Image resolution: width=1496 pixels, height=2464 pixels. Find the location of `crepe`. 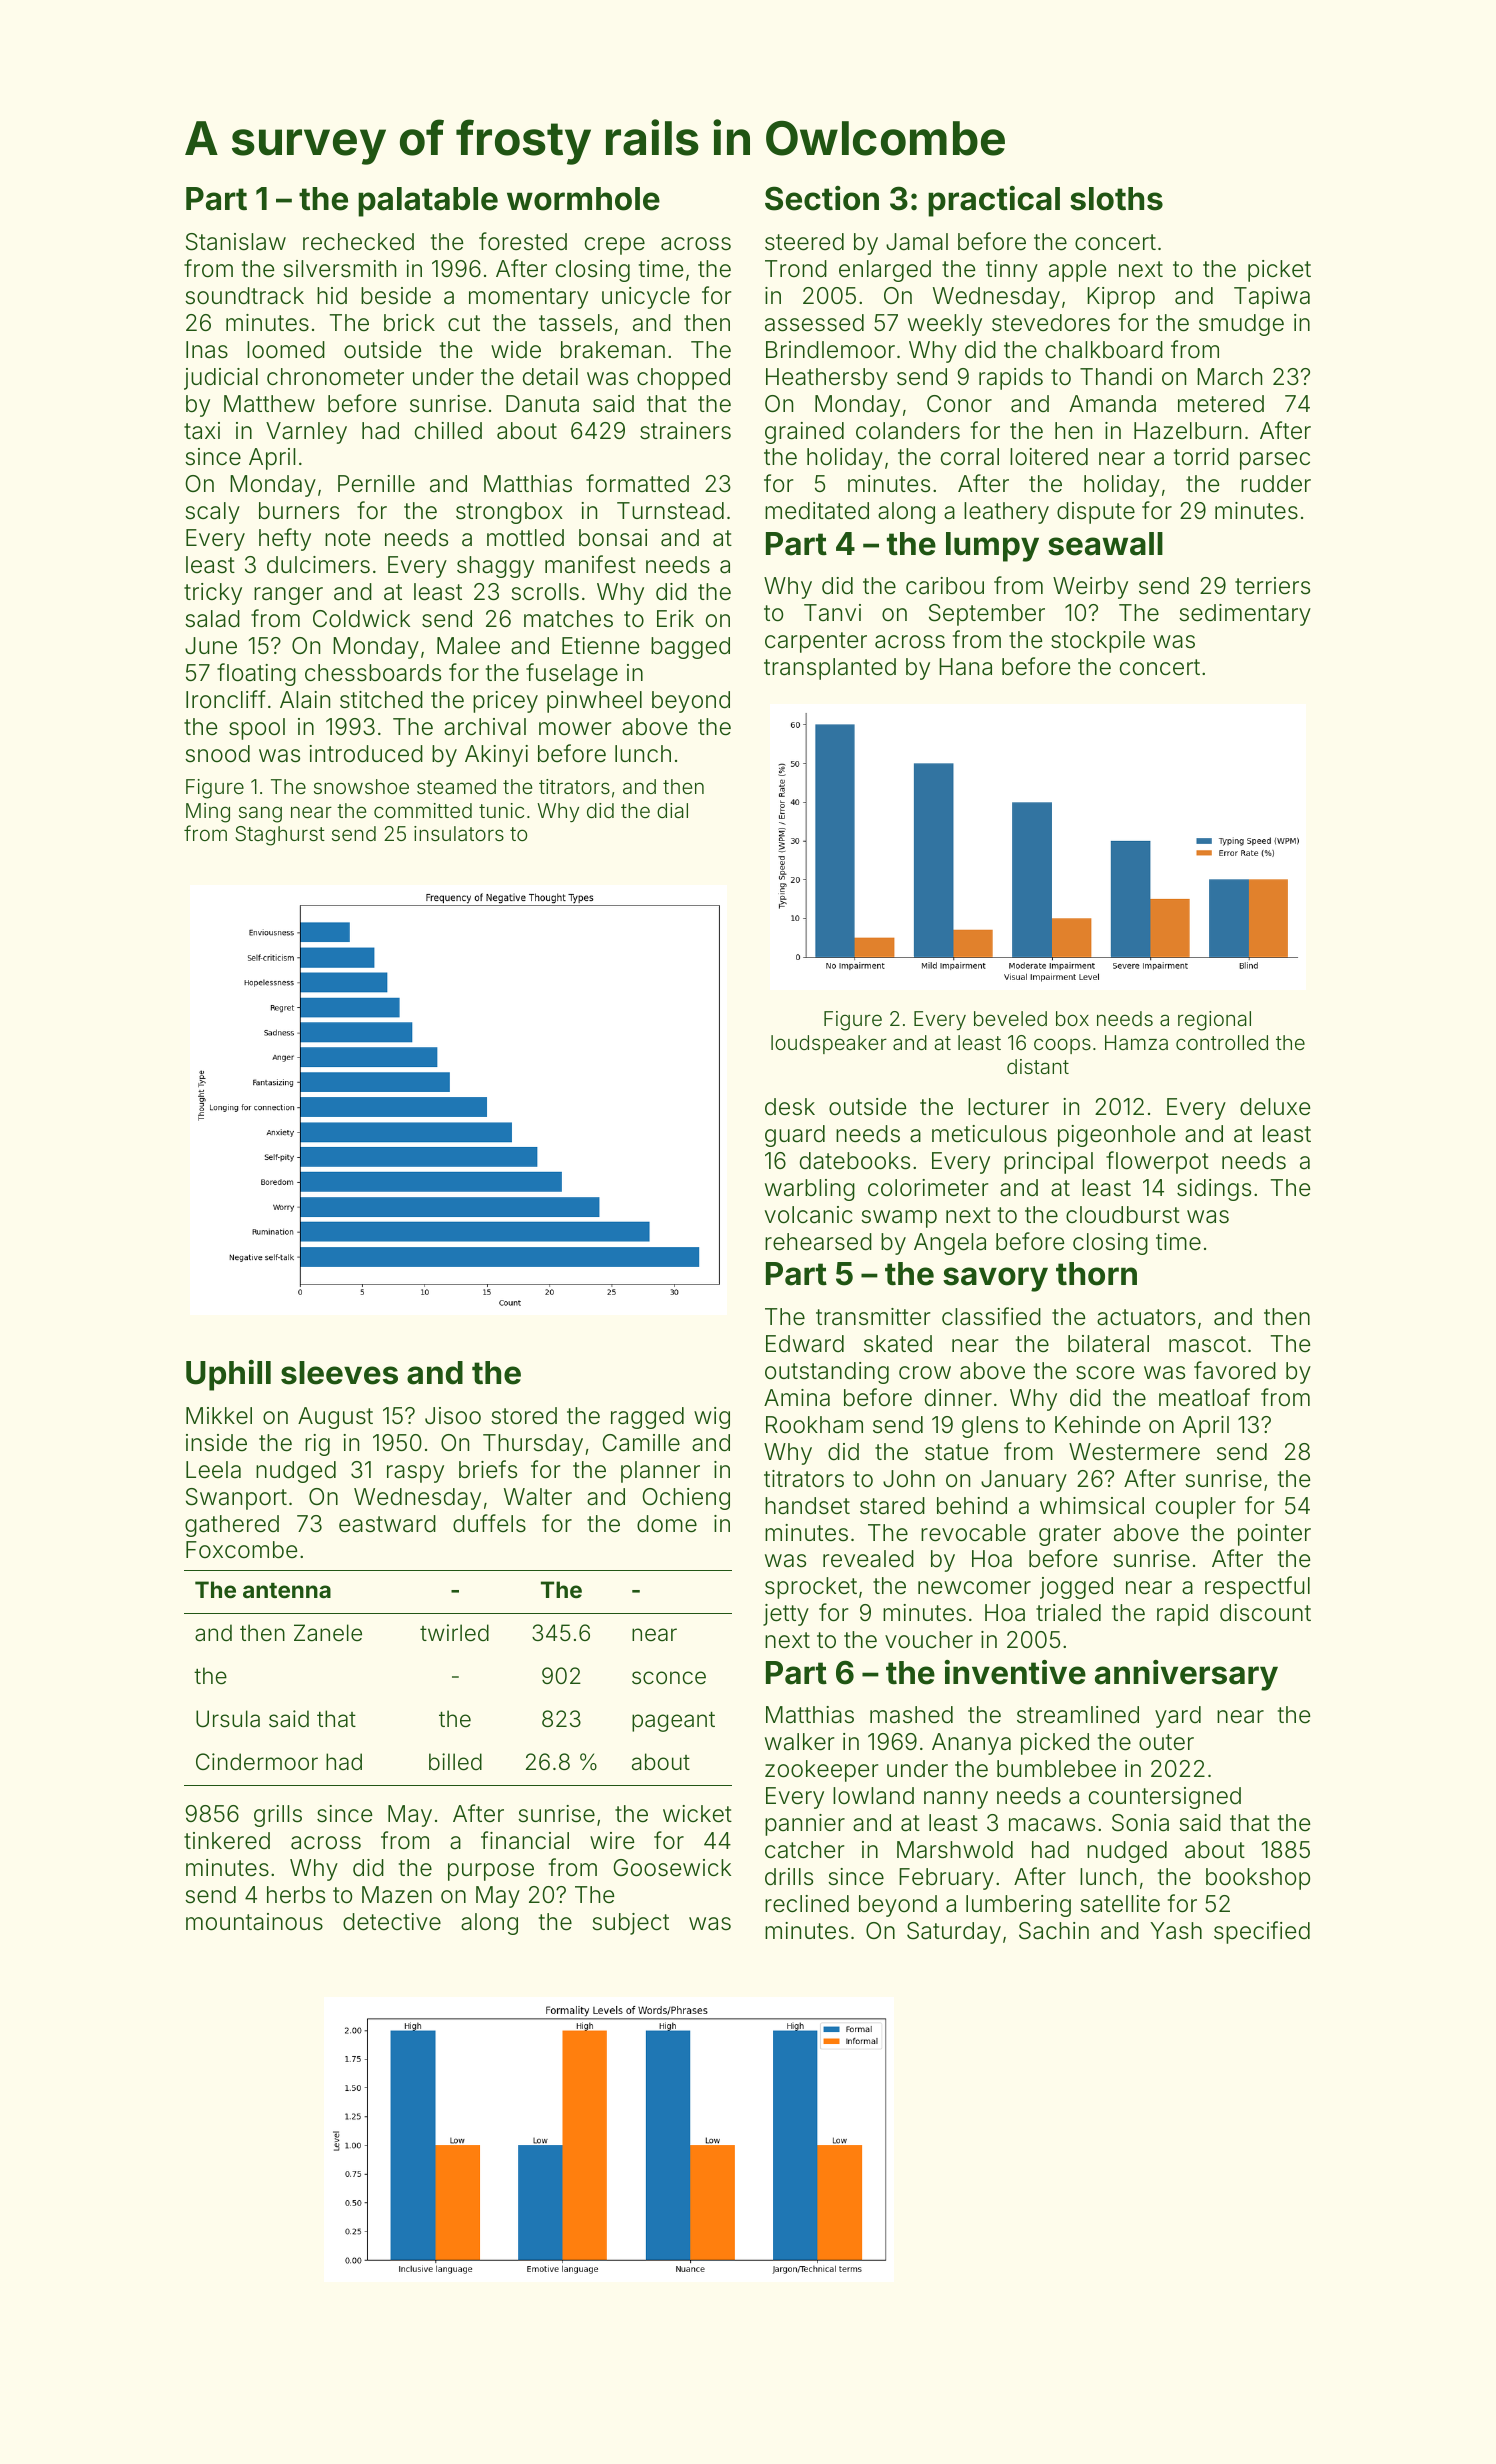

crepe is located at coordinates (615, 246).
